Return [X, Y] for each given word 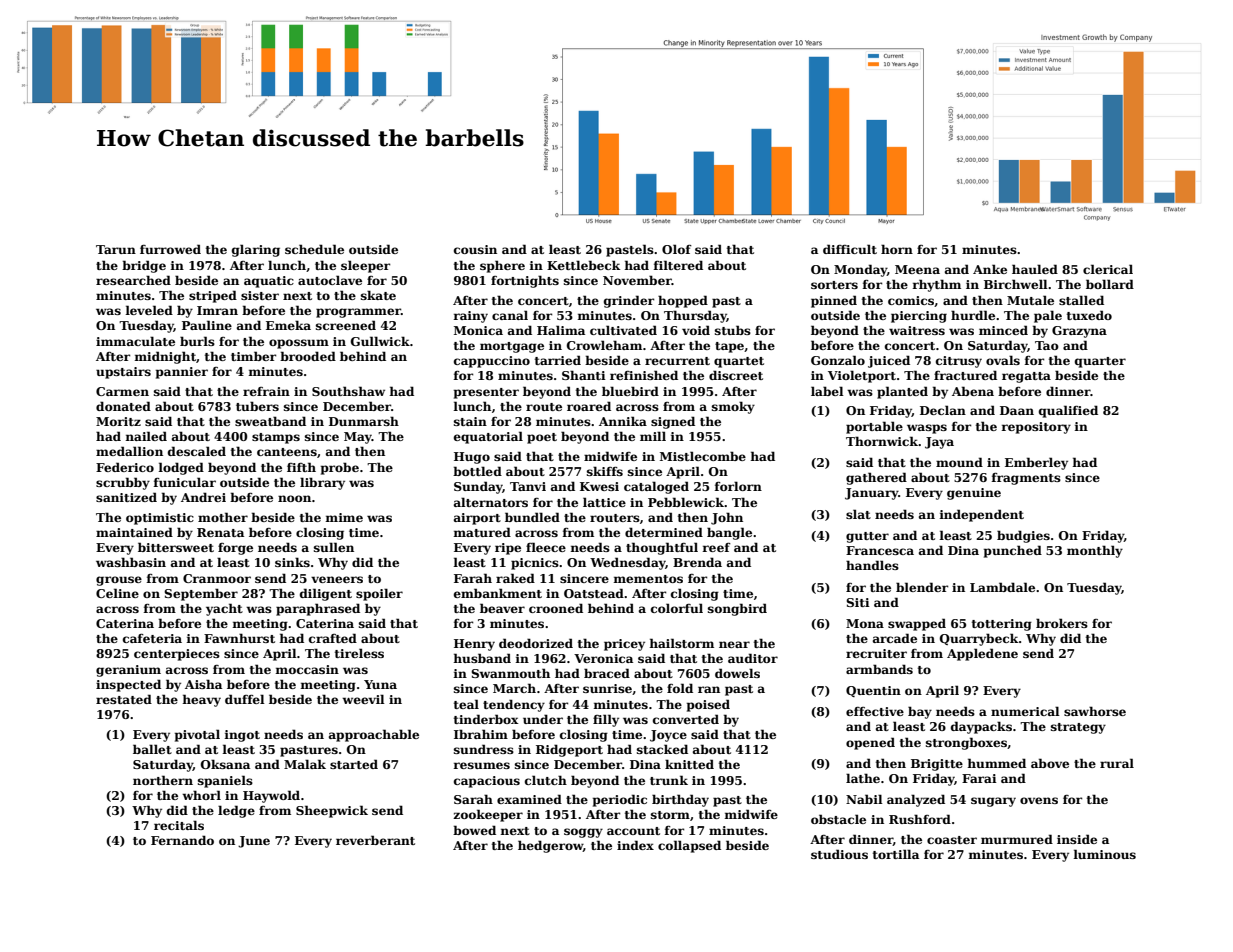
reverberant [375, 840]
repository [1036, 428]
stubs [733, 330]
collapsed [689, 846]
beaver [502, 608]
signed [673, 422]
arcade [895, 638]
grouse [119, 581]
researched [133, 280]
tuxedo [1089, 315]
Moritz [118, 421]
